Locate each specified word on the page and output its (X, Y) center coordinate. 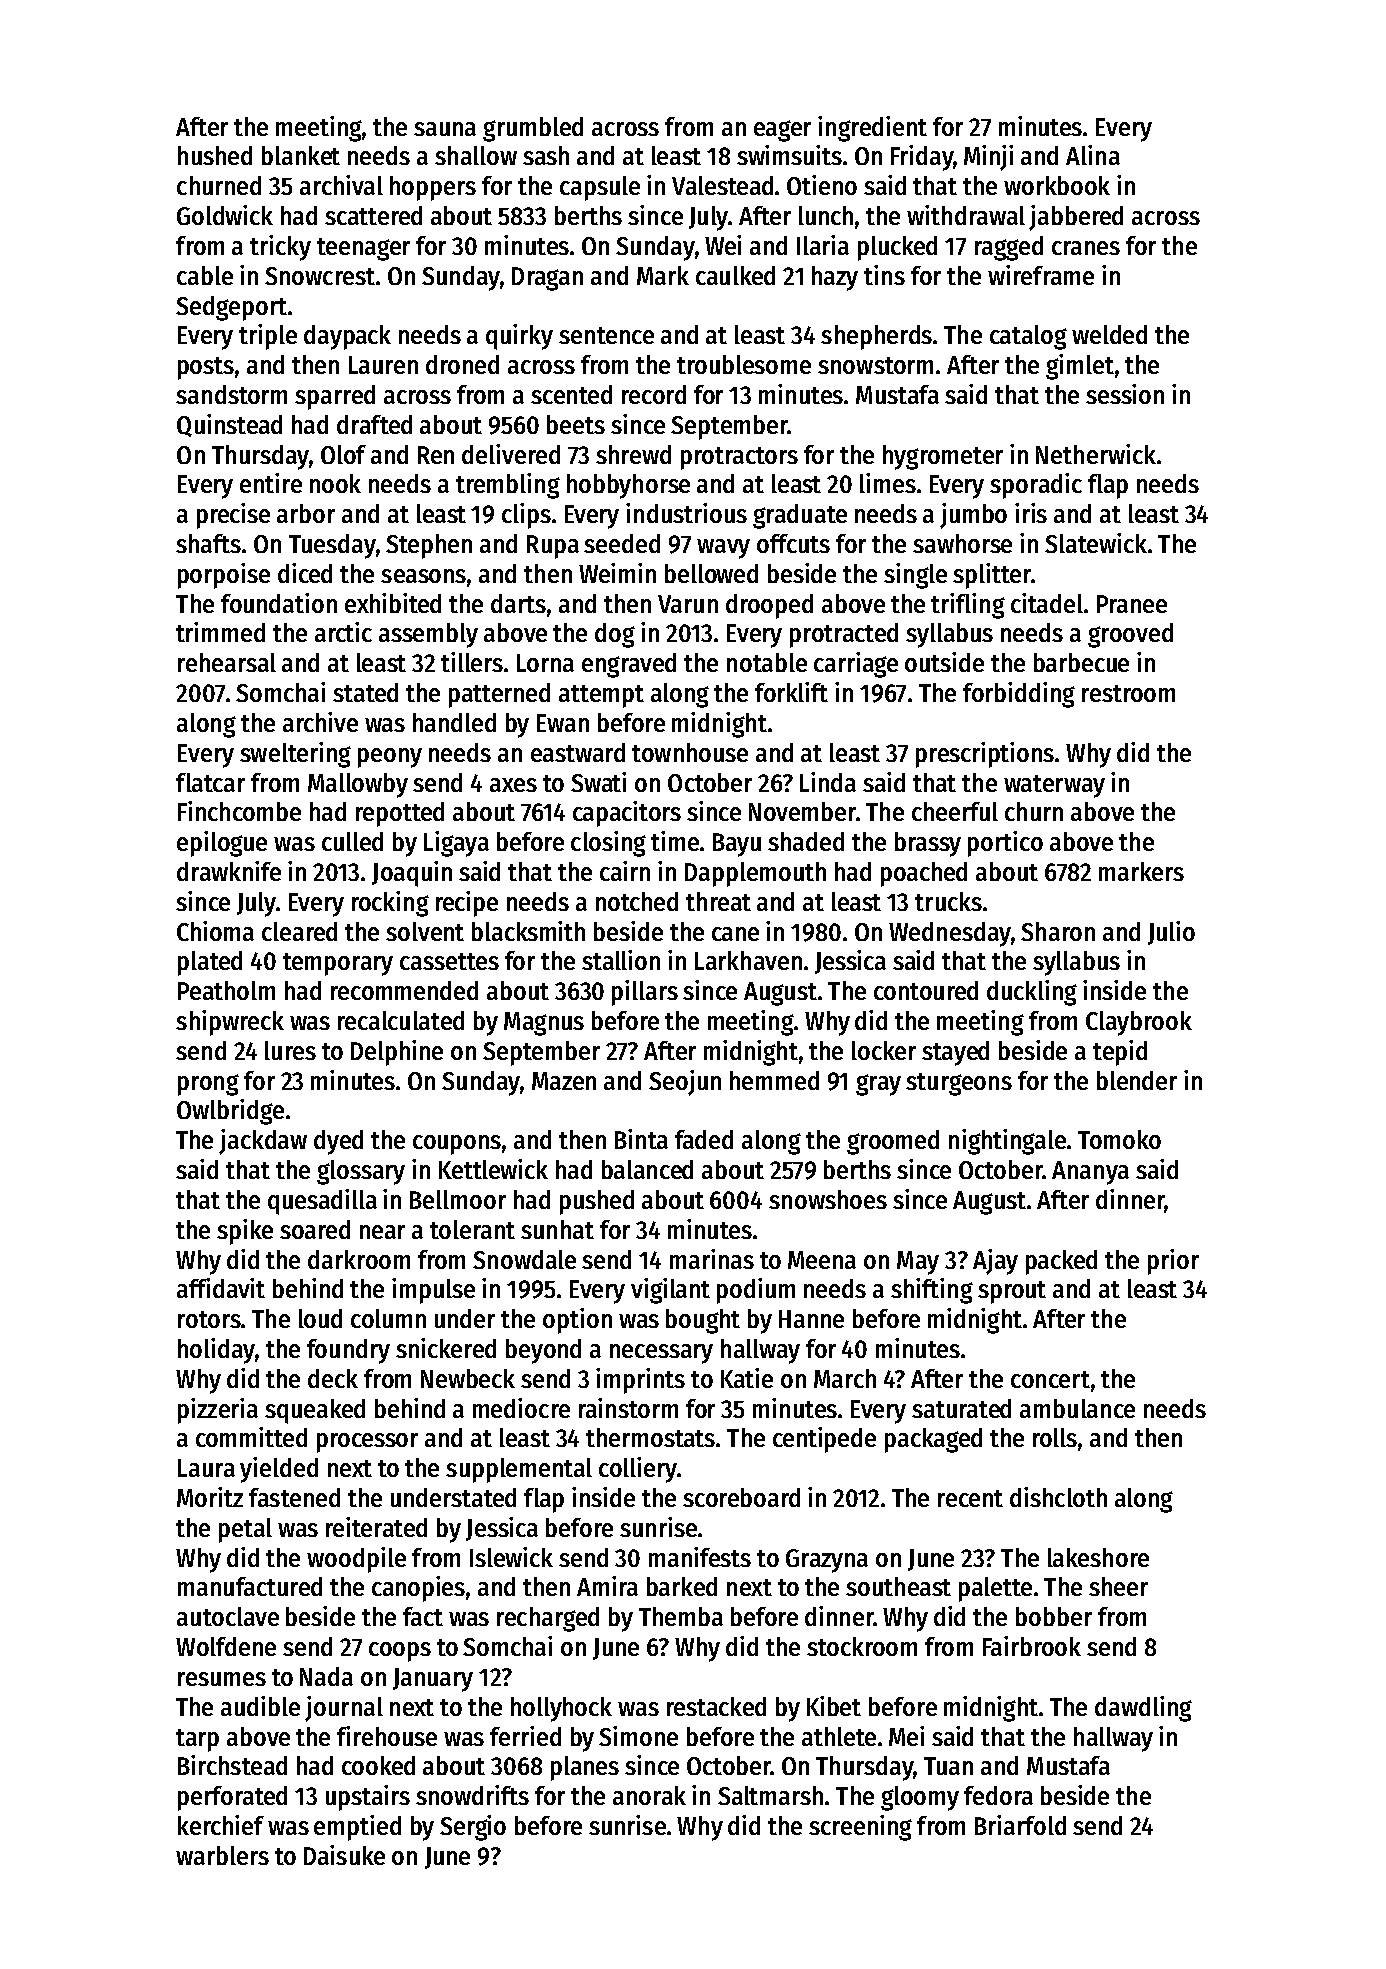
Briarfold (1020, 1825)
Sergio (473, 1828)
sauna (445, 129)
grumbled (533, 129)
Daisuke (344, 1855)
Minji (988, 158)
